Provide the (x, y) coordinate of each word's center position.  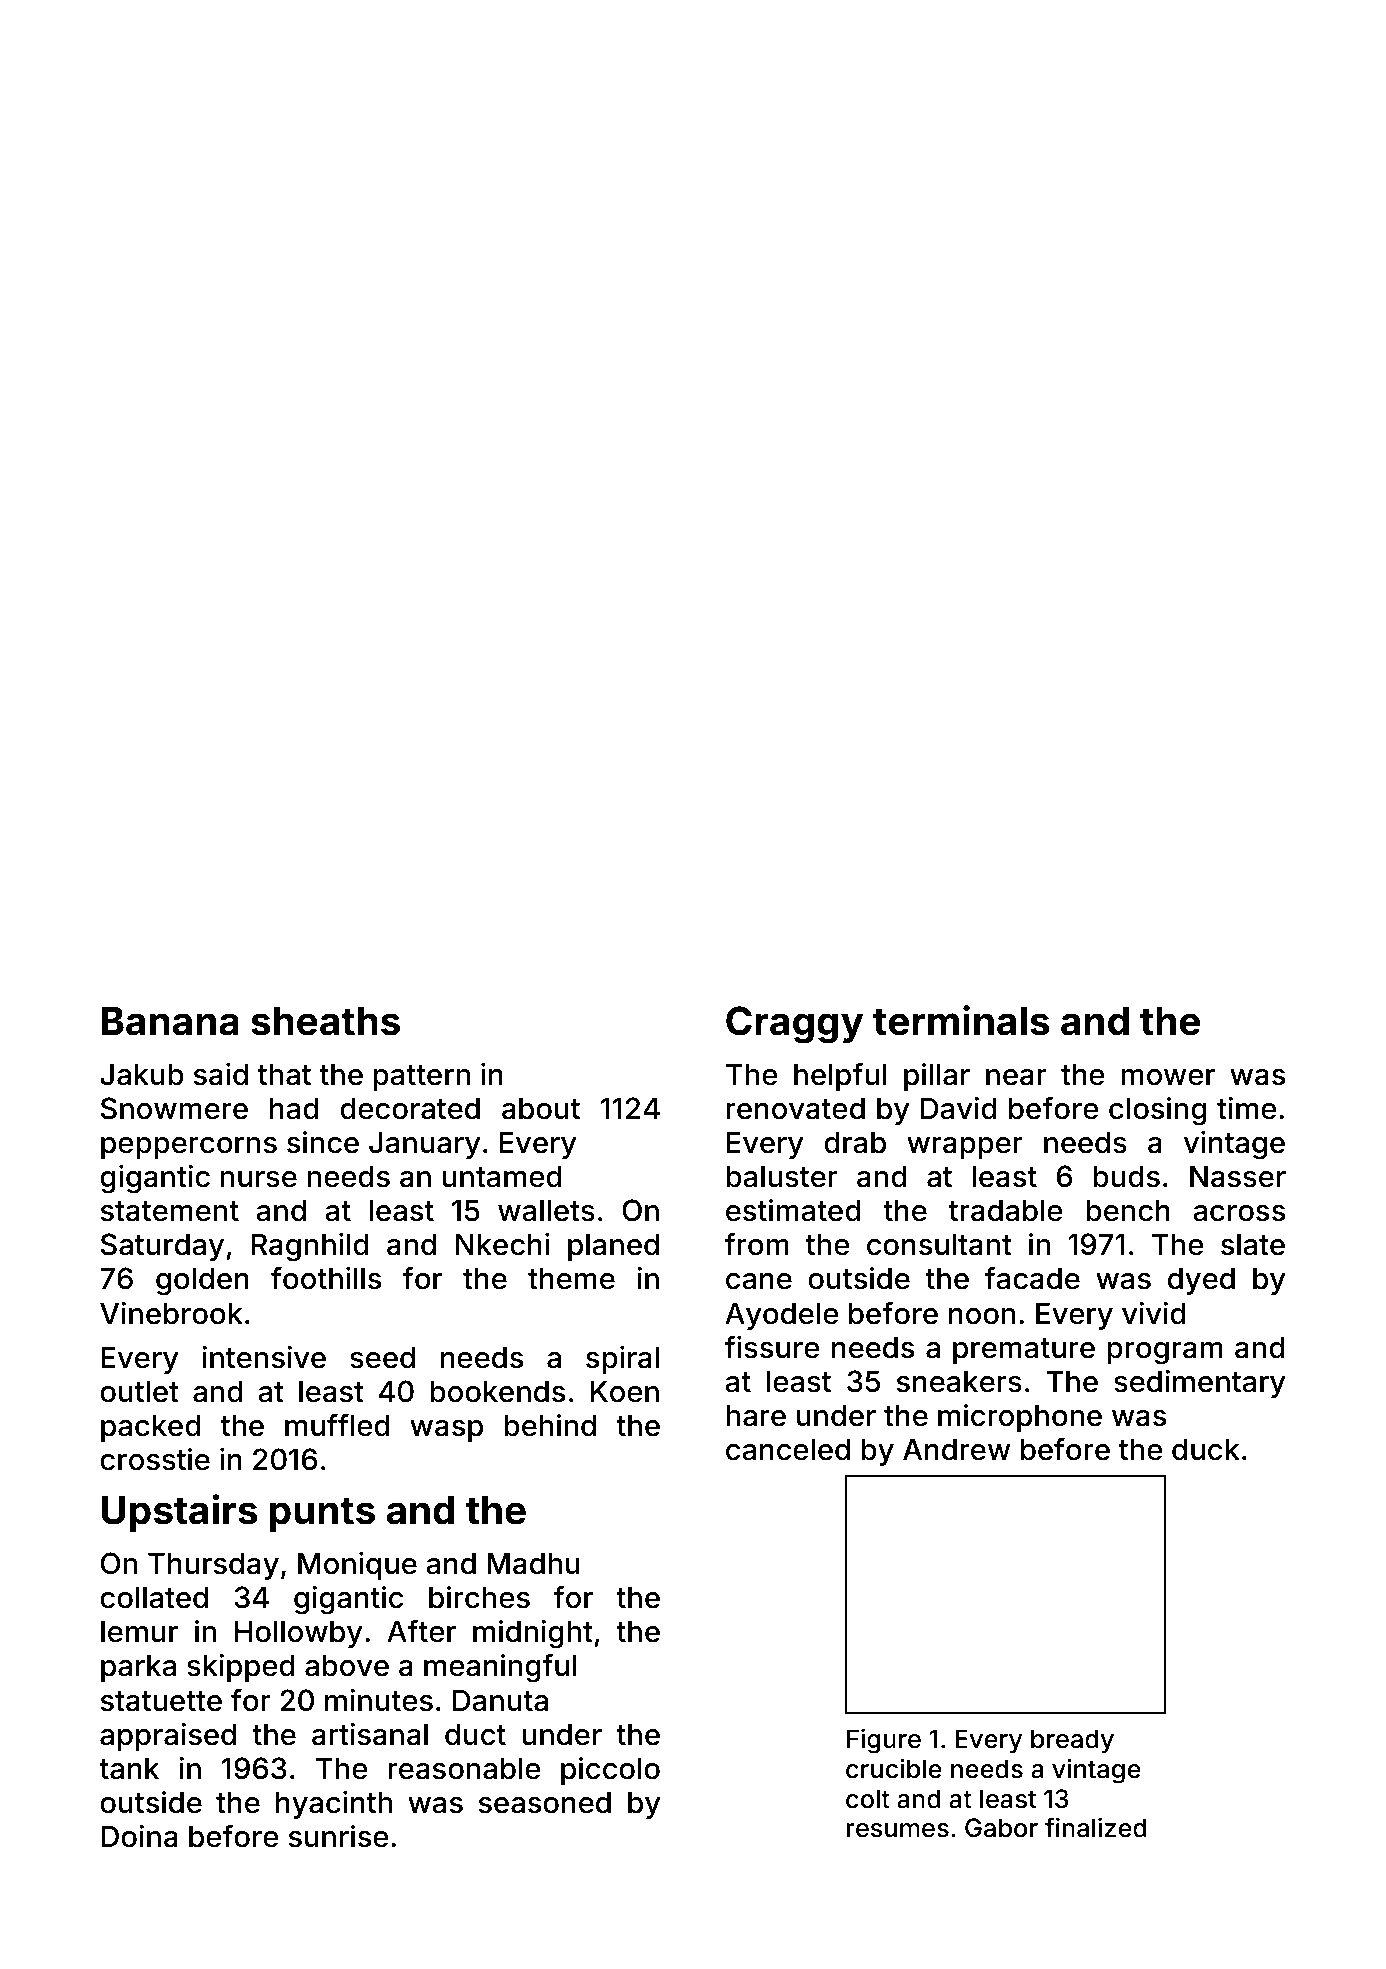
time (1246, 1108)
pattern (421, 1078)
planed (613, 1247)
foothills (326, 1278)
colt (868, 1799)
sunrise (338, 1836)
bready (1072, 1741)
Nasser (1238, 1176)
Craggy (795, 1025)
